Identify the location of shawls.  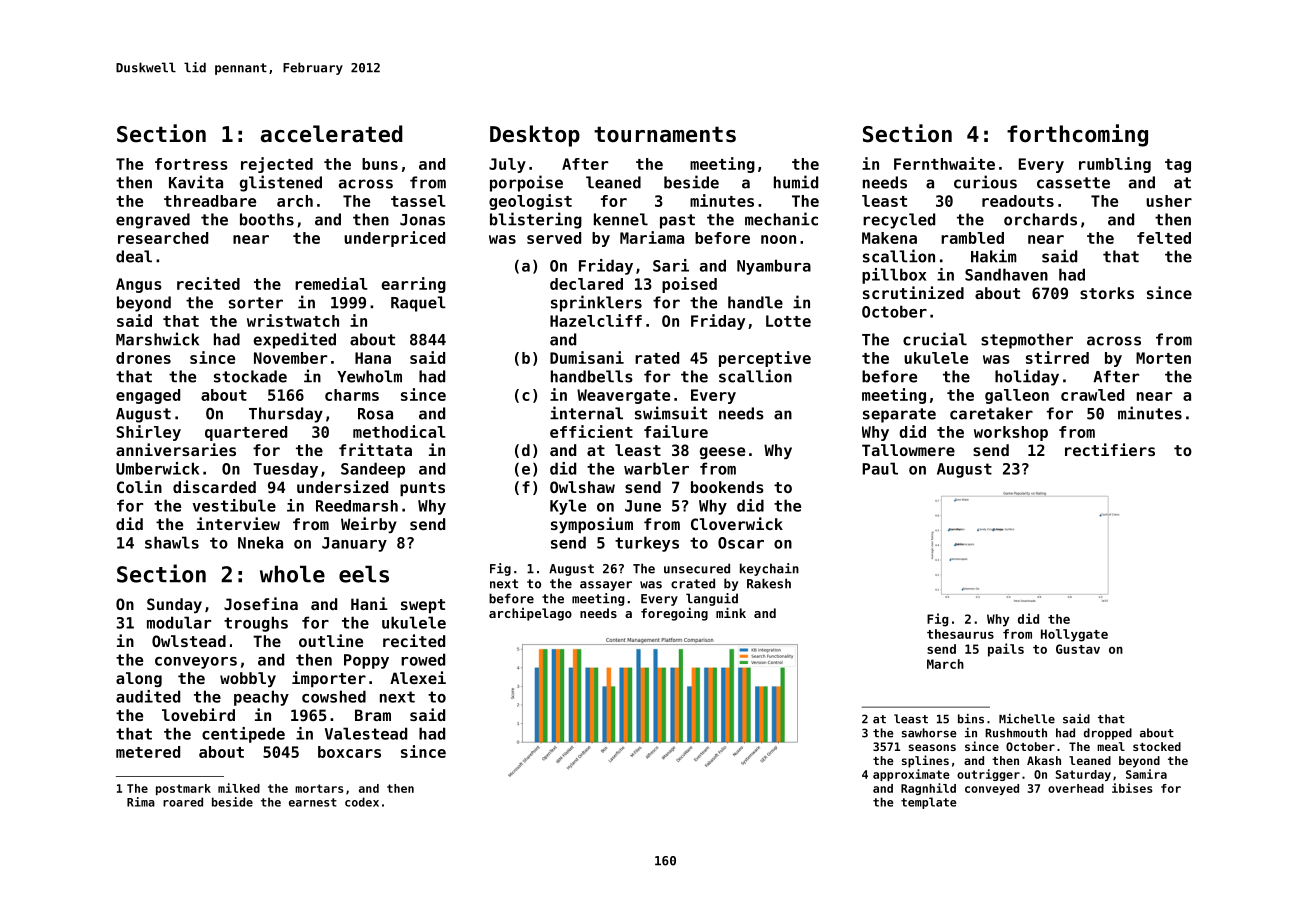
(172, 542).
